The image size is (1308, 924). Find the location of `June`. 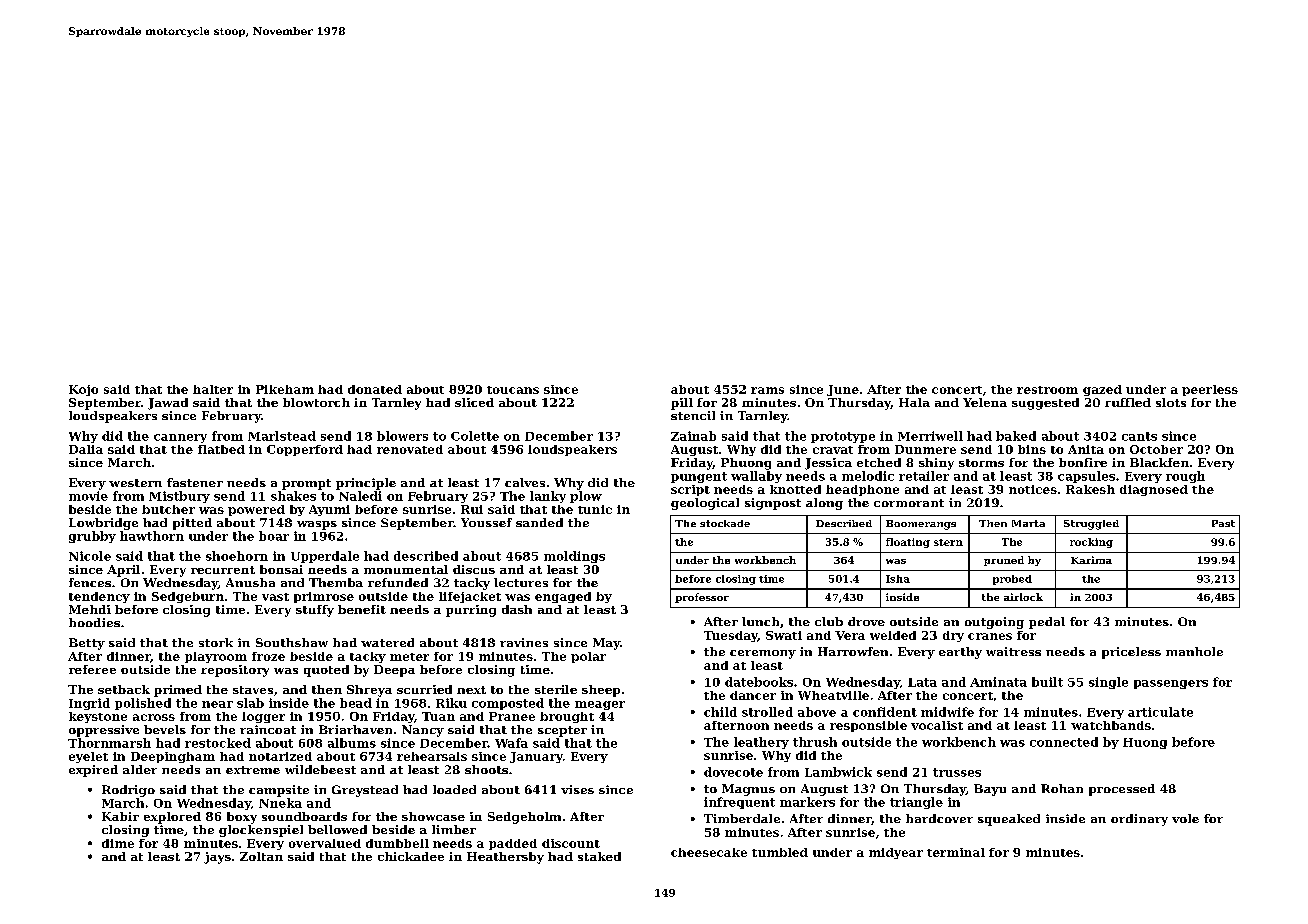

June is located at coordinates (843, 390).
